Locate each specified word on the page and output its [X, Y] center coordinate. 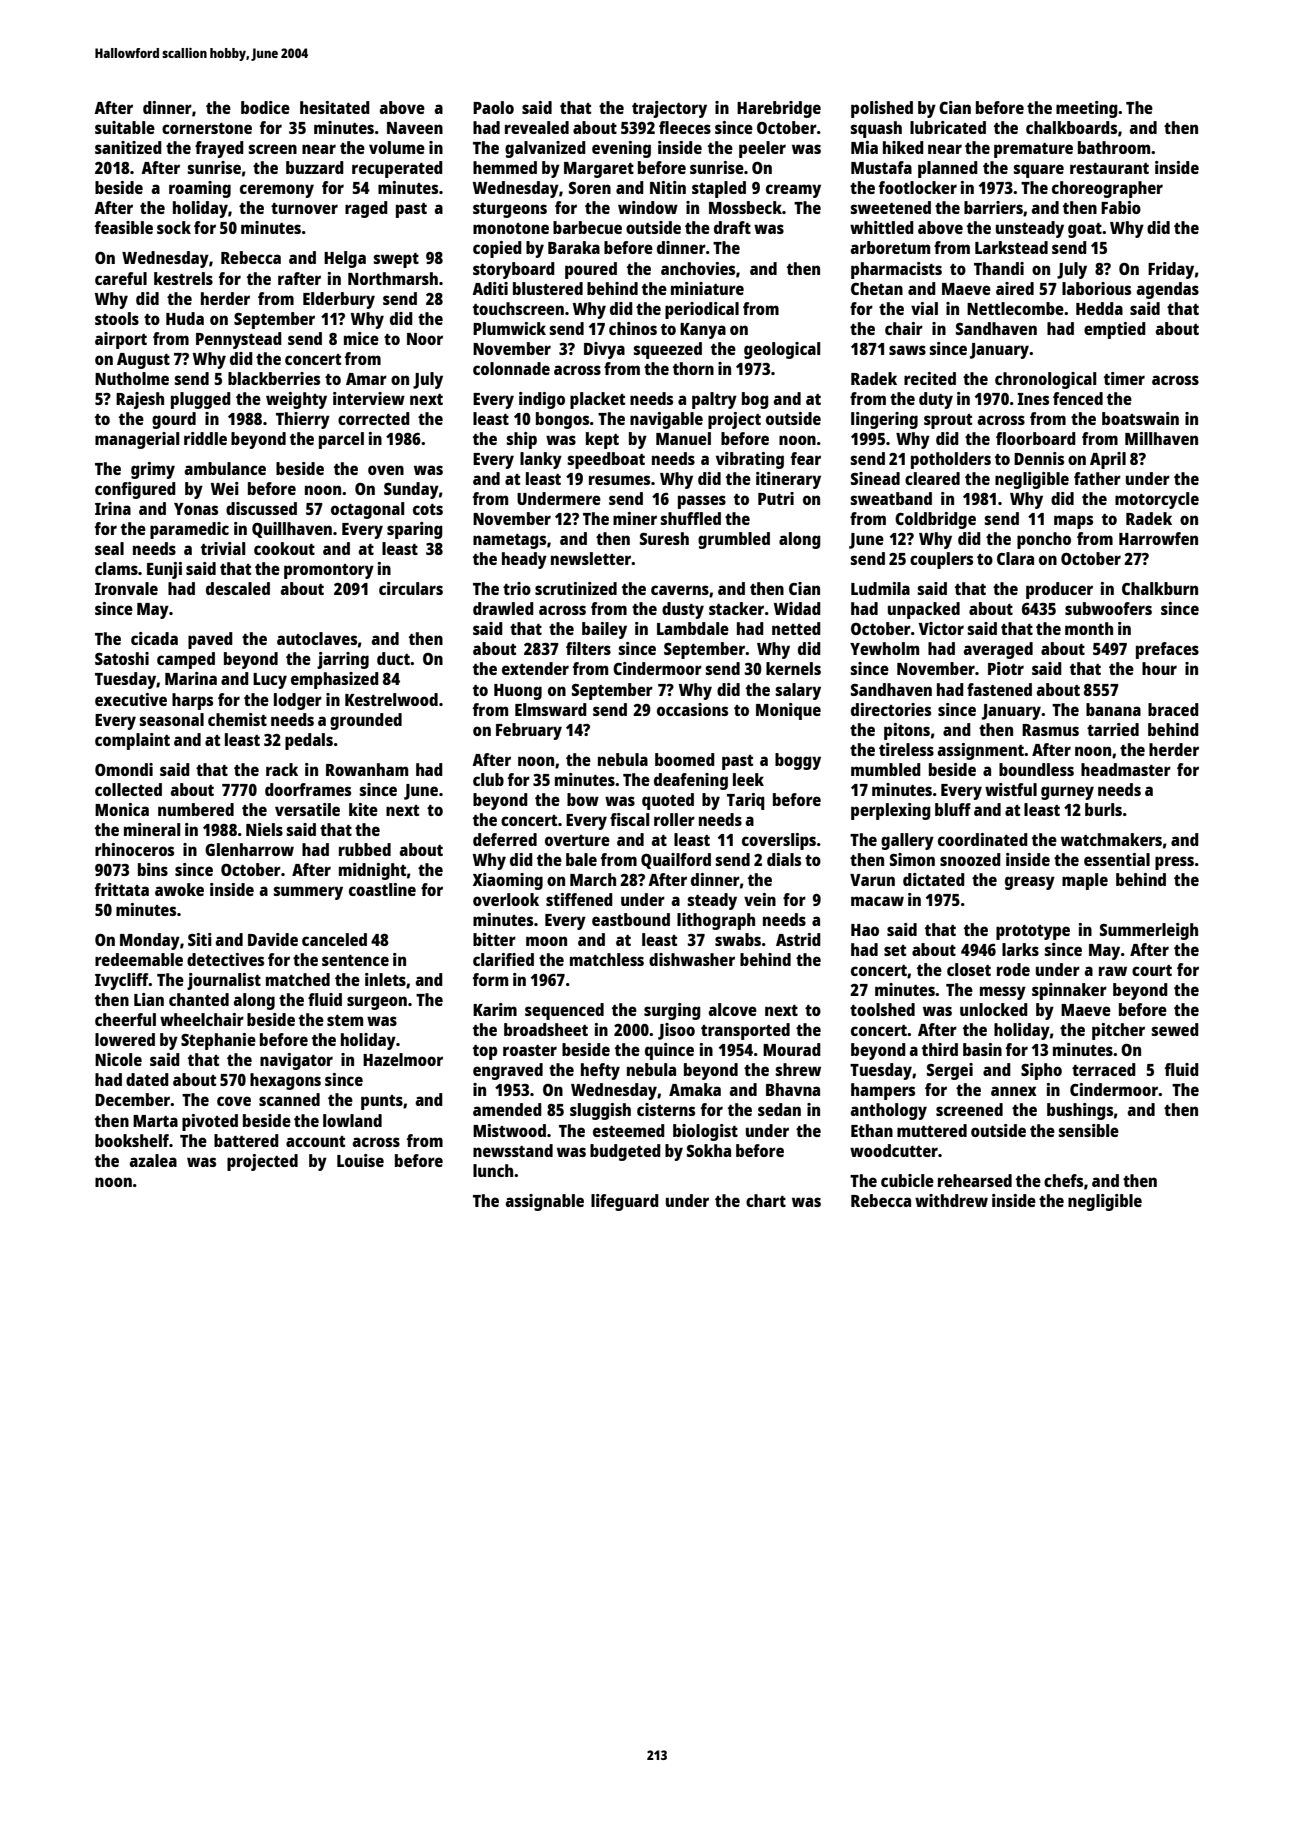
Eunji [164, 570]
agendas [1167, 290]
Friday [1171, 270]
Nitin [668, 187]
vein [760, 899]
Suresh [664, 538]
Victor [941, 628]
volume [397, 147]
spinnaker [1069, 991]
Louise [360, 1160]
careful [121, 278]
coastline [382, 889]
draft [732, 227]
